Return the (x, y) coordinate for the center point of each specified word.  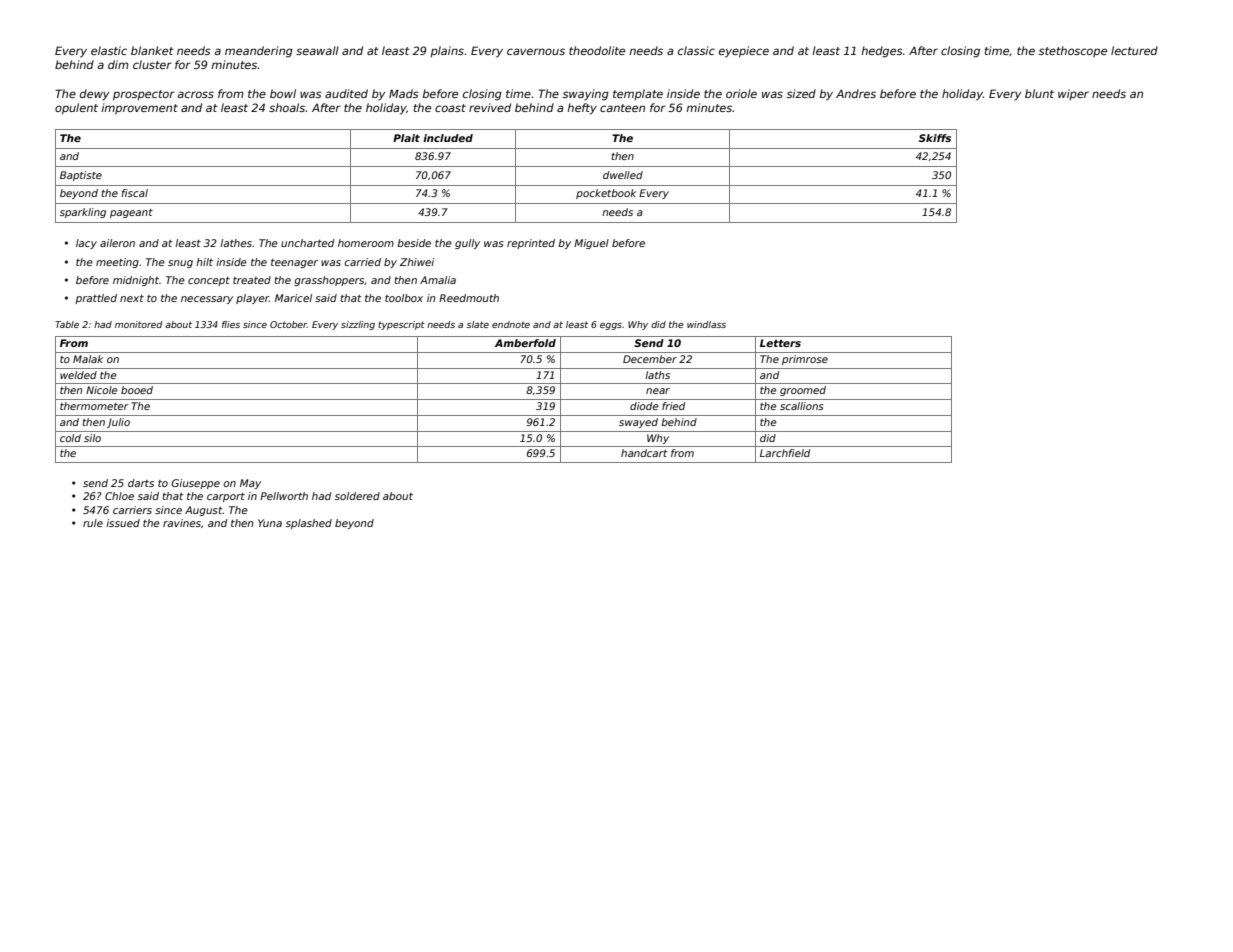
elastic (109, 50)
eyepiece (744, 52)
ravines (182, 523)
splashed (309, 524)
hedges (882, 52)
